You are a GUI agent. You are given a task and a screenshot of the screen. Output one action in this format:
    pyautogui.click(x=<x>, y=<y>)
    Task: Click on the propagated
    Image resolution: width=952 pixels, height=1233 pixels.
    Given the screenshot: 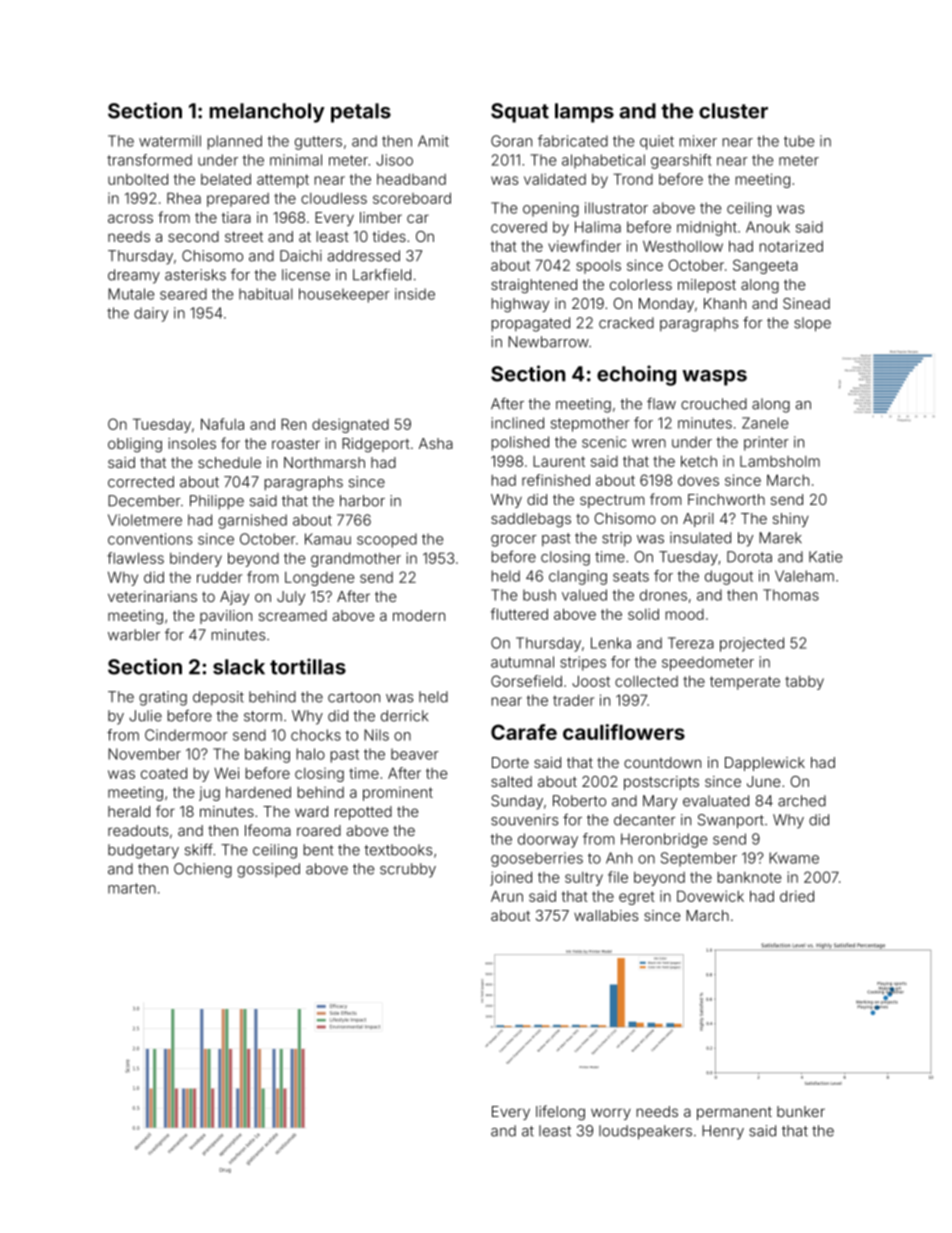 What is the action you would take?
    pyautogui.click(x=531, y=324)
